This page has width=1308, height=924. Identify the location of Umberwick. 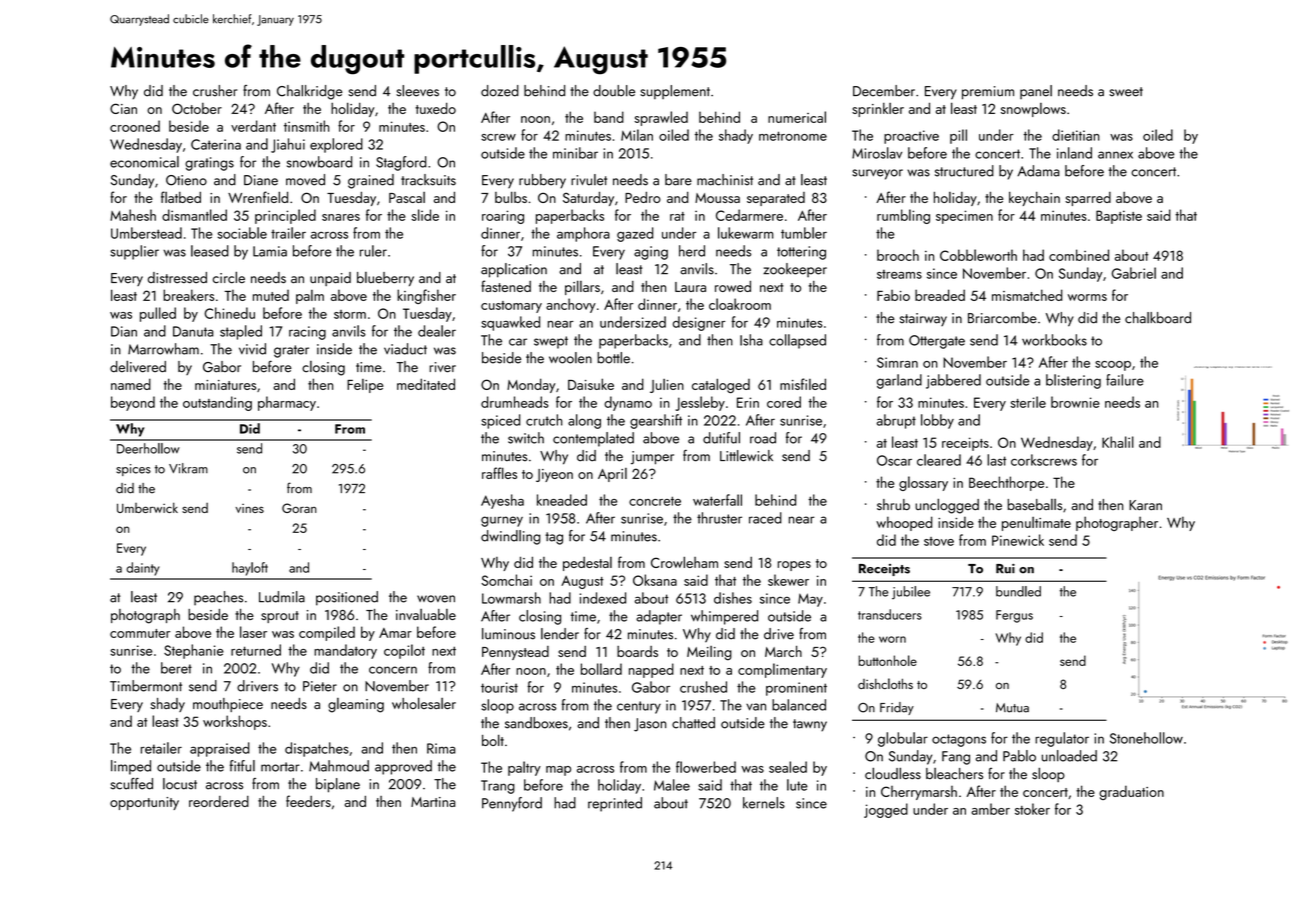
(147, 507).
